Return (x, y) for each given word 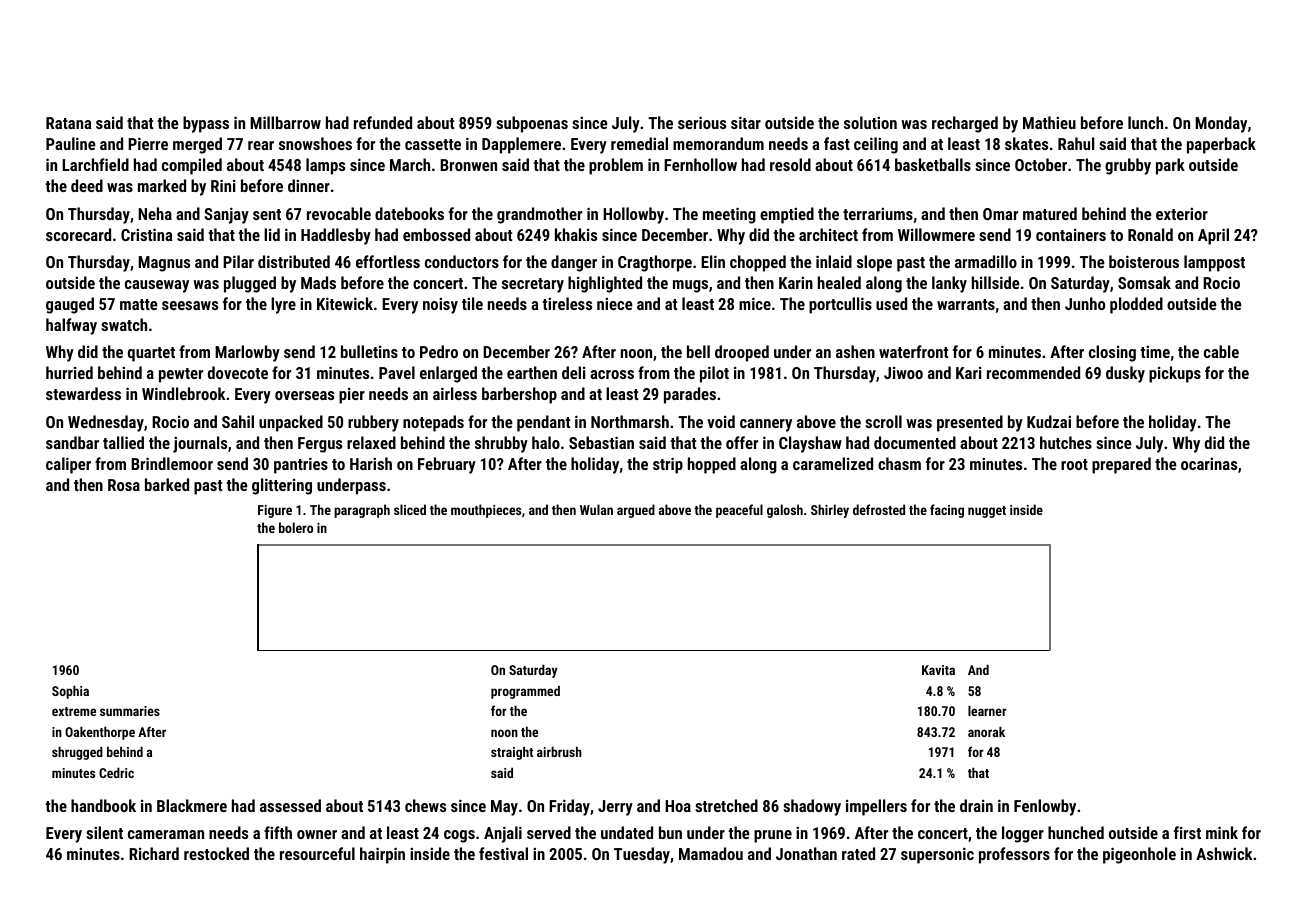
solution (870, 122)
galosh (785, 511)
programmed (525, 692)
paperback (1221, 145)
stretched (726, 805)
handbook (103, 805)
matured (1050, 213)
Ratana (68, 123)
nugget (987, 512)
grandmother (539, 215)
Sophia (70, 692)
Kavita (938, 670)
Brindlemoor (172, 463)
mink (1222, 832)
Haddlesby (336, 236)
